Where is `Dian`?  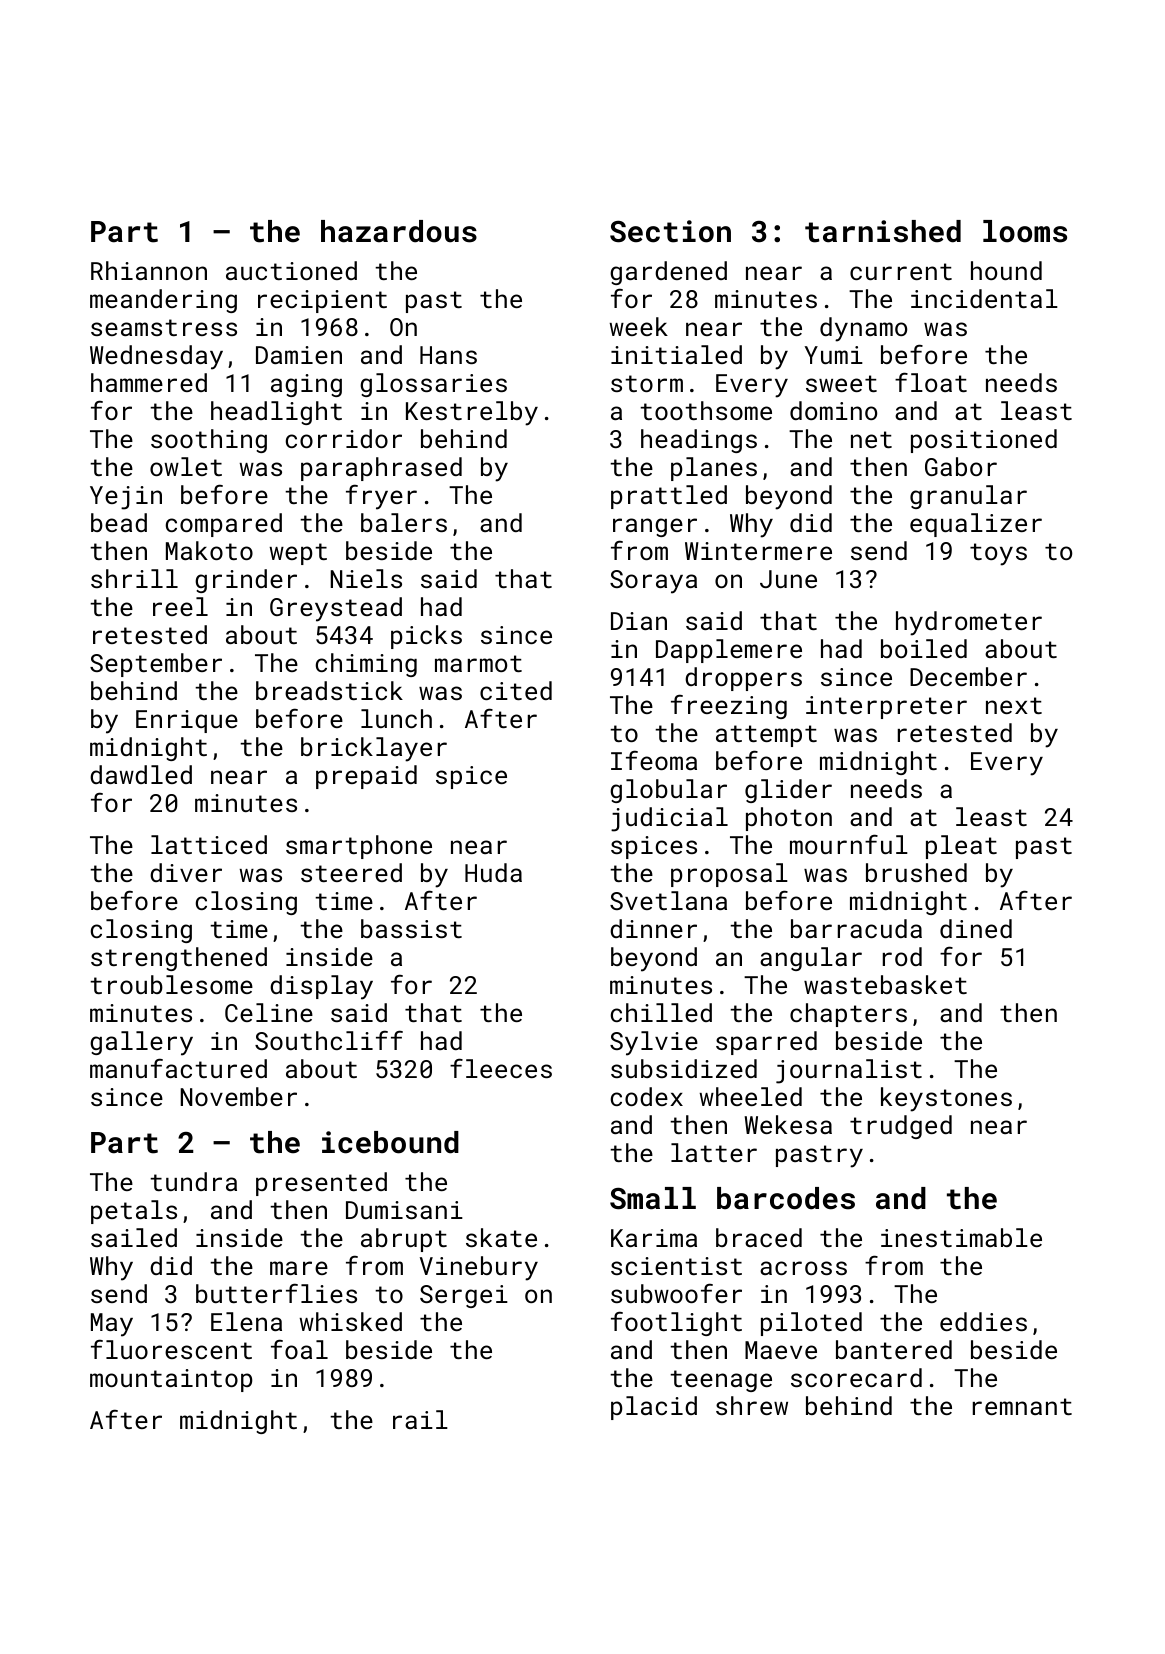
Dian is located at coordinates (639, 621).
